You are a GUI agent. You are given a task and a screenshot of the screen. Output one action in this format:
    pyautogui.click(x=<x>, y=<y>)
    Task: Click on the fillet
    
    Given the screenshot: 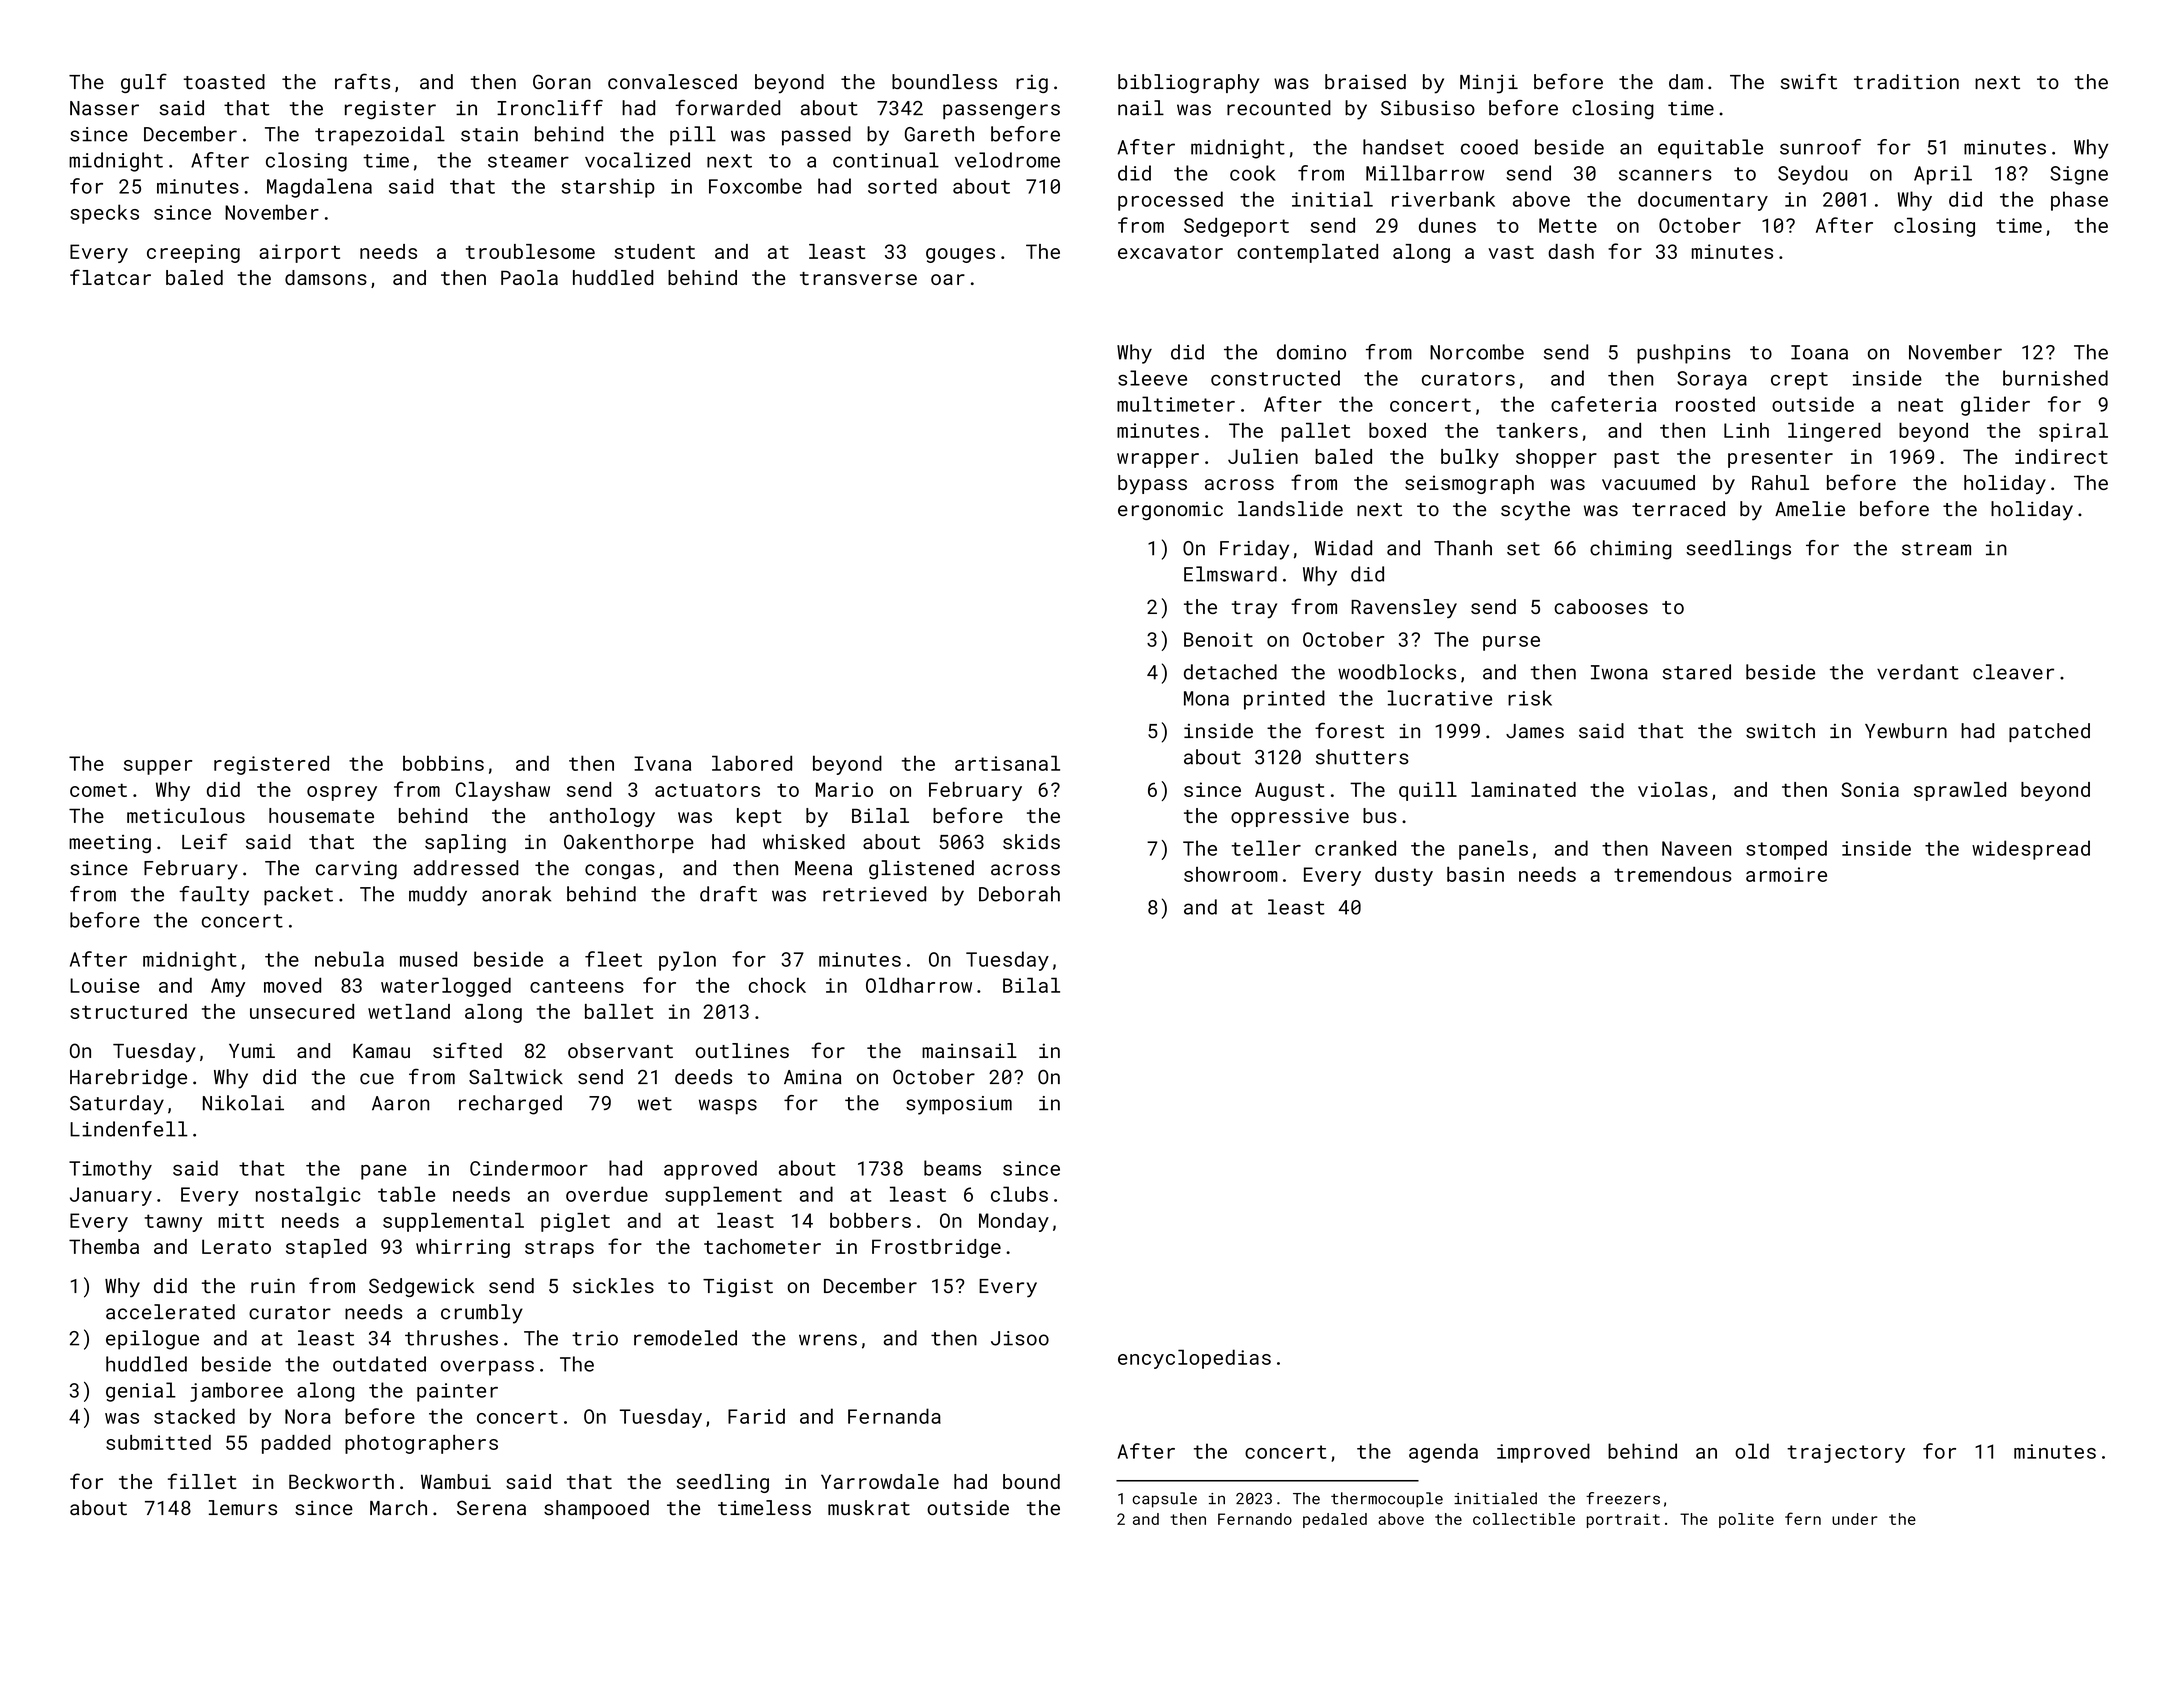 What is the action you would take?
    pyautogui.click(x=202, y=1481)
